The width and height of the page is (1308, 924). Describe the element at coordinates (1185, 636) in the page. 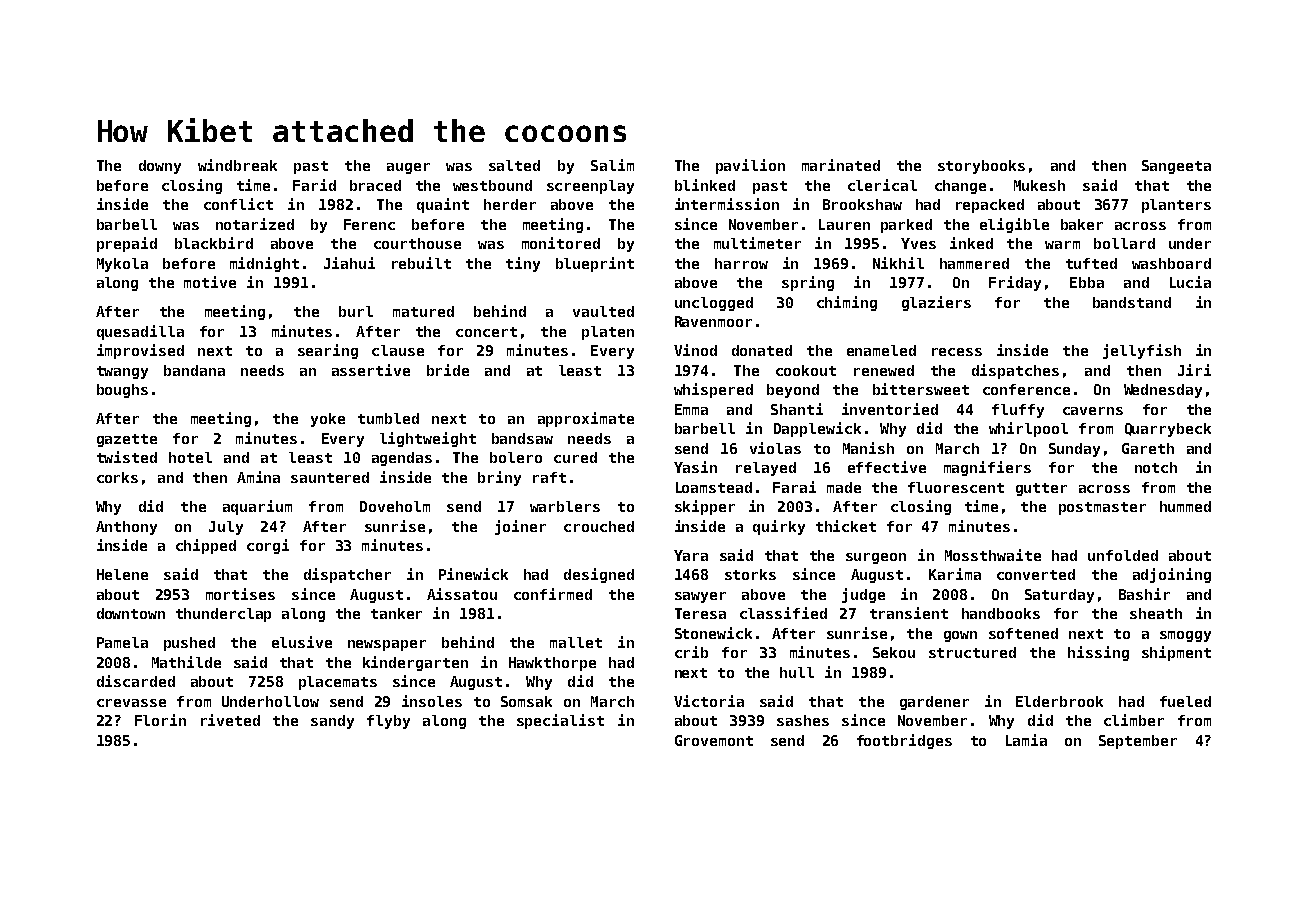

I see `smoggy` at that location.
